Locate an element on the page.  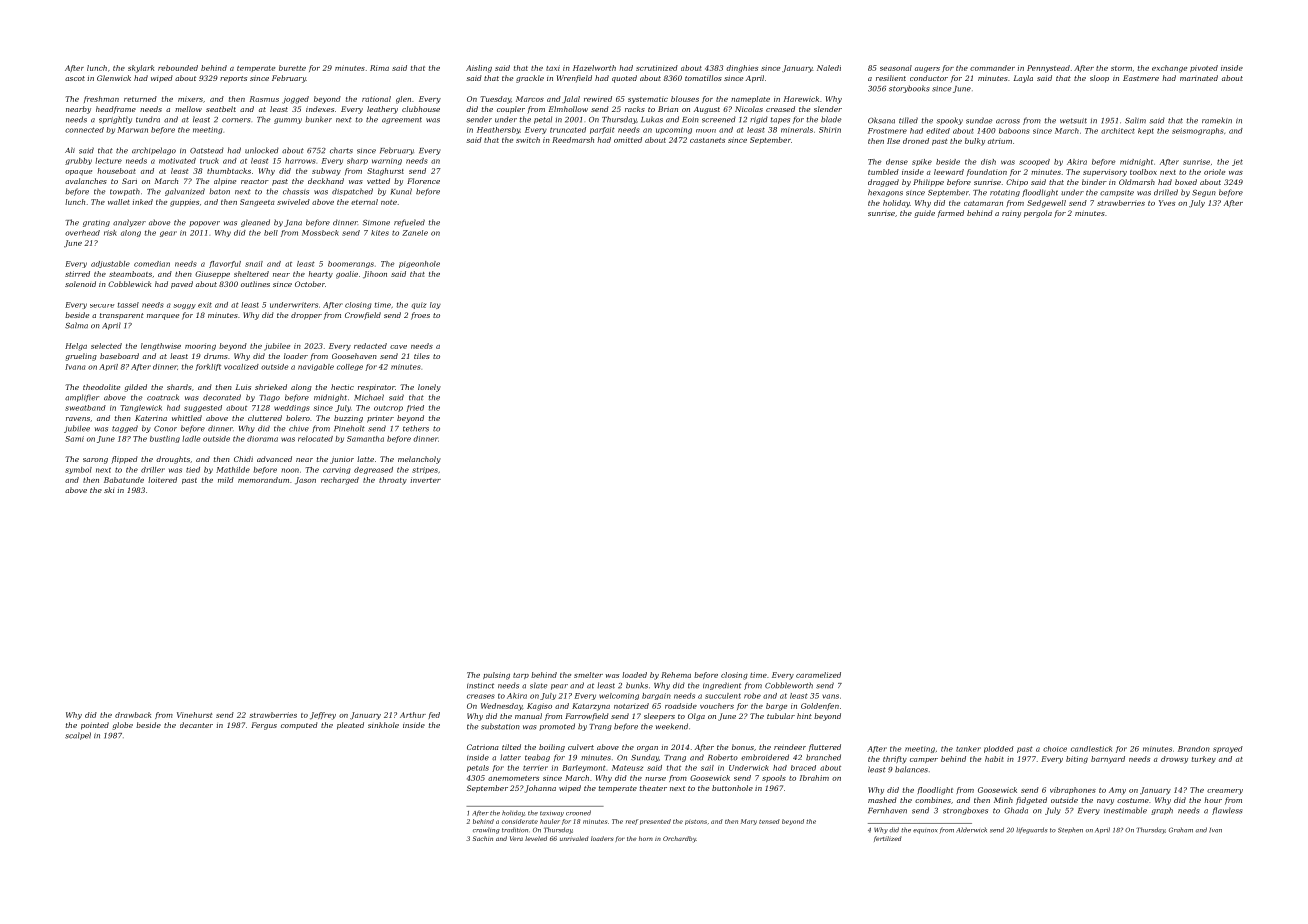
Harewick is located at coordinates (801, 99).
